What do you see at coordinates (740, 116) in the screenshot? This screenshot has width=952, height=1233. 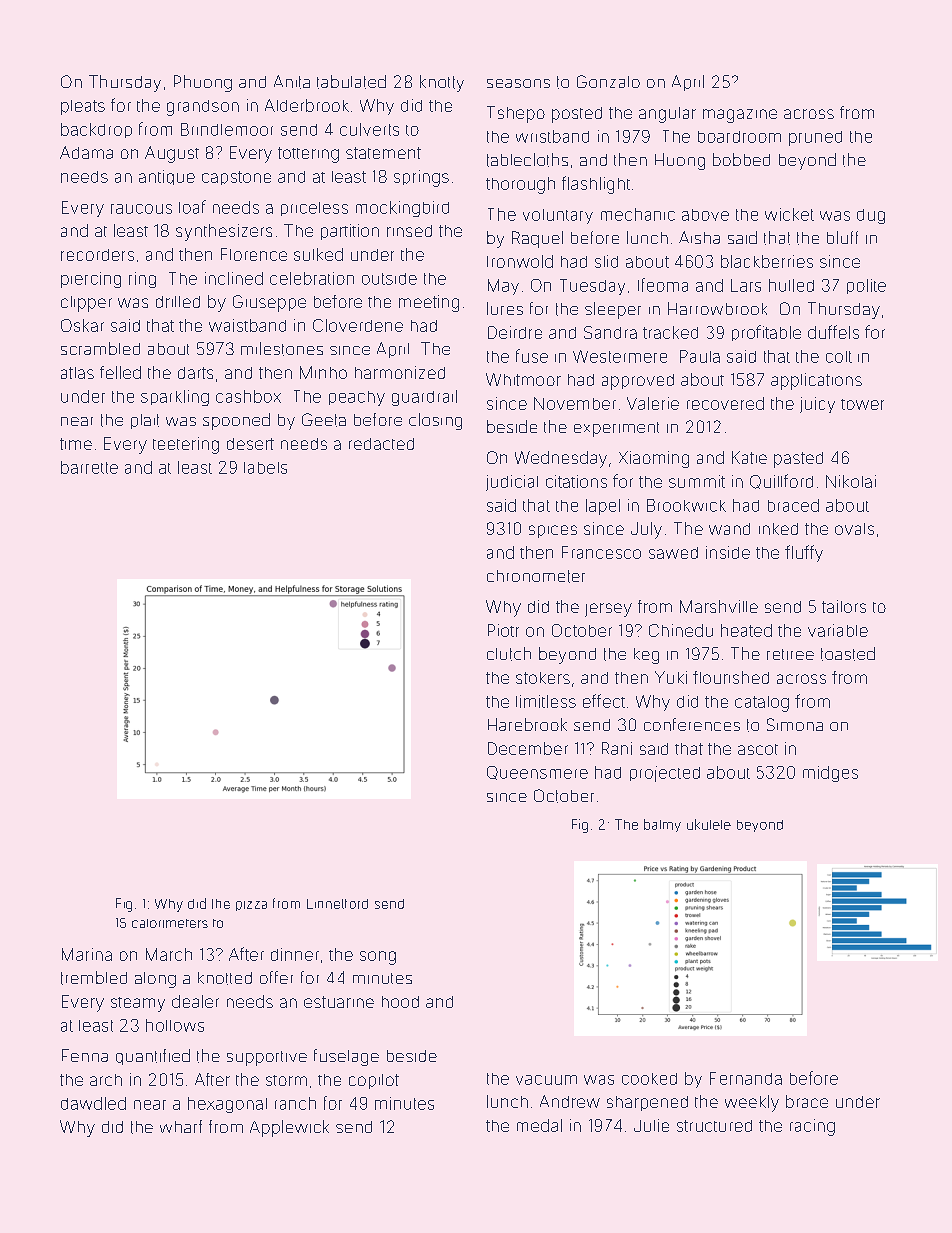 I see `magazine` at bounding box center [740, 116].
